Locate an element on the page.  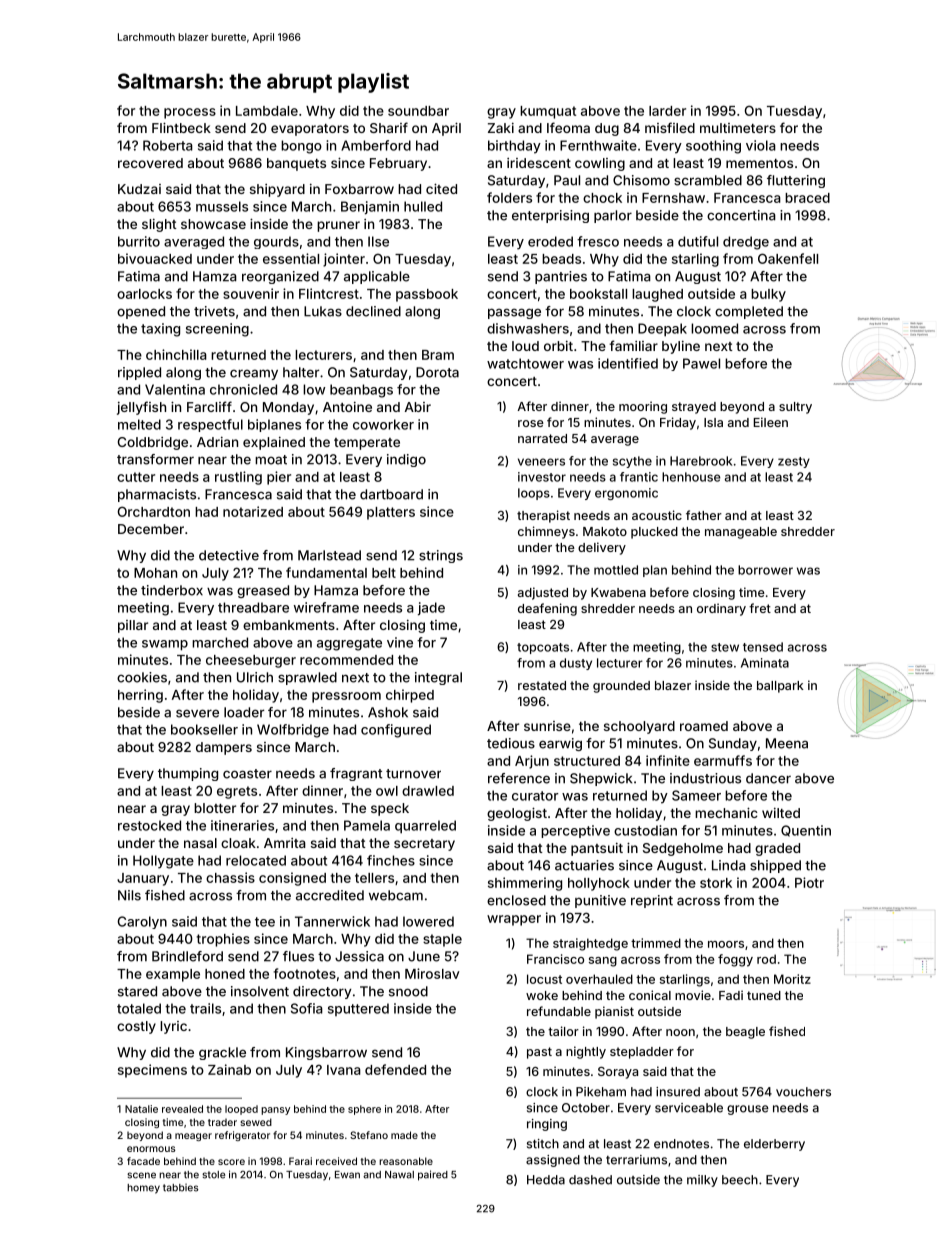
snood is located at coordinates (408, 991).
